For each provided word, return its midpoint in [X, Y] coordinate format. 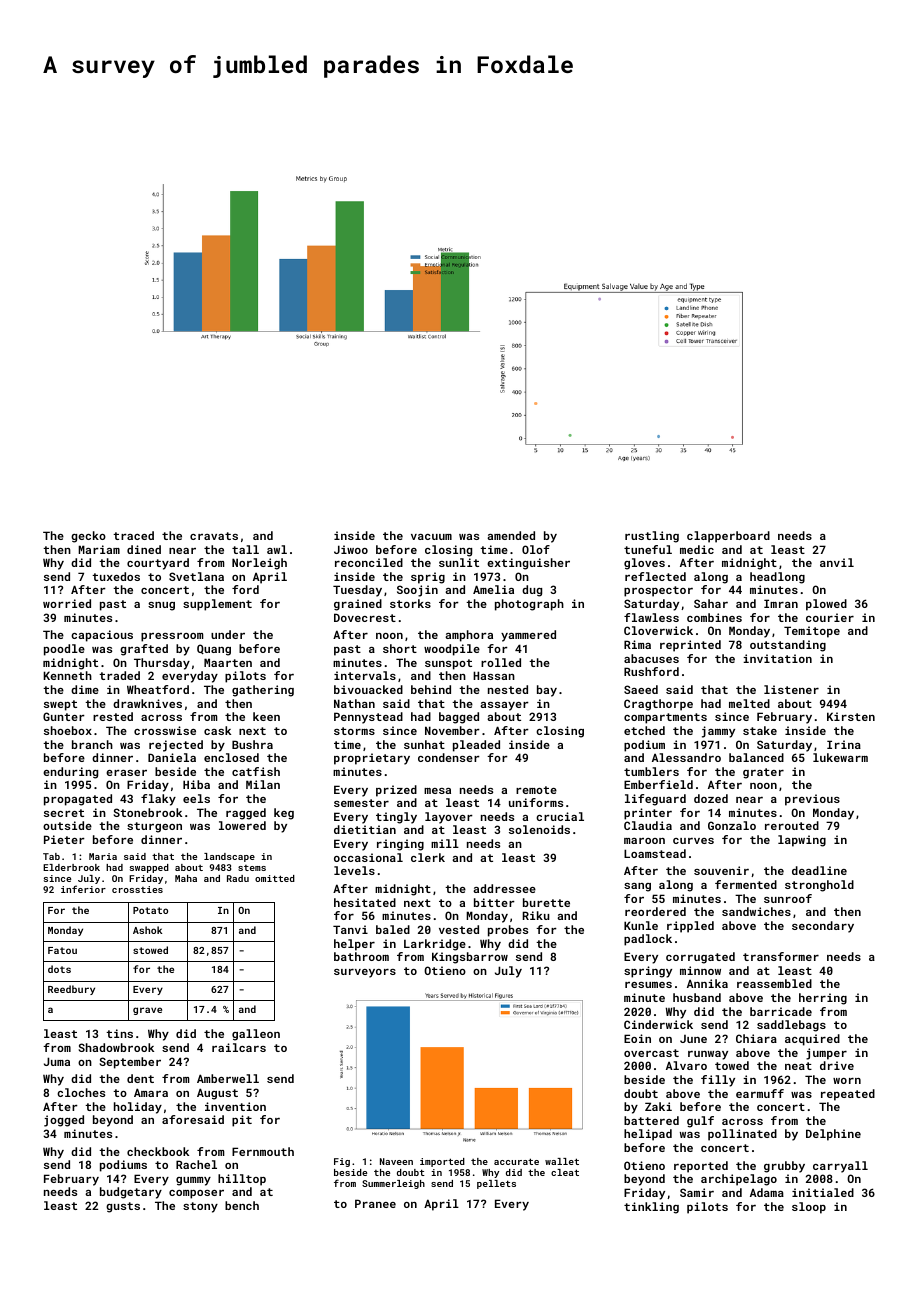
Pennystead [368, 718]
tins [119, 1033]
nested [508, 689]
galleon [256, 1035]
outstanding [788, 646]
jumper [826, 1054]
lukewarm [840, 757]
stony [200, 1207]
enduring [70, 773]
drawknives [147, 703]
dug [532, 591]
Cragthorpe [658, 705]
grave [147, 1011]
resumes [648, 985]
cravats [214, 536]
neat [798, 1066]
